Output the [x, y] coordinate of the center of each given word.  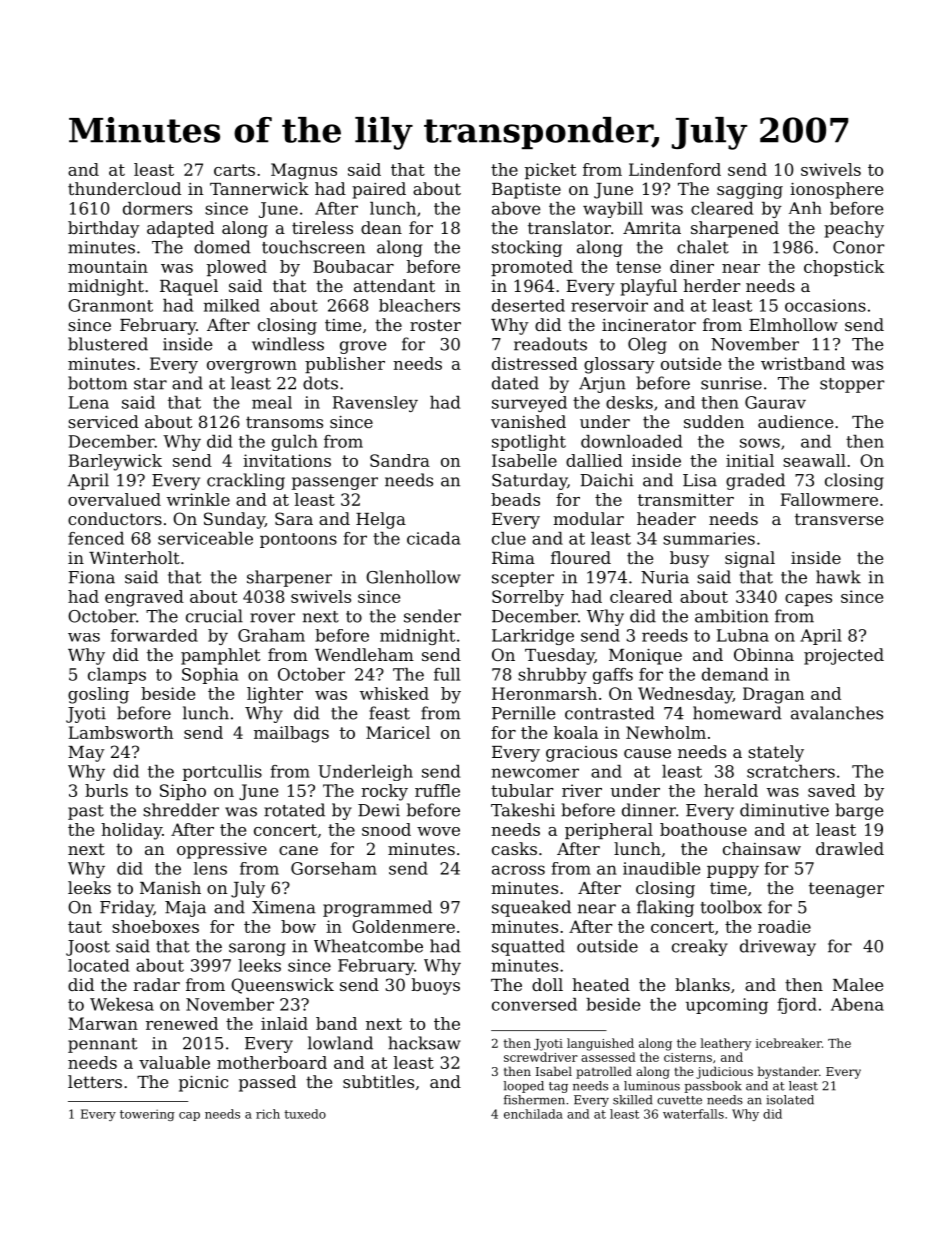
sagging [750, 191]
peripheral [609, 831]
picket [550, 171]
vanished [528, 421]
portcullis [222, 773]
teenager [846, 890]
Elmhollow [793, 324]
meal [272, 402]
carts [234, 170]
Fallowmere [829, 499]
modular [588, 518]
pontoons [298, 540]
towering [147, 1115]
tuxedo [305, 1114]
